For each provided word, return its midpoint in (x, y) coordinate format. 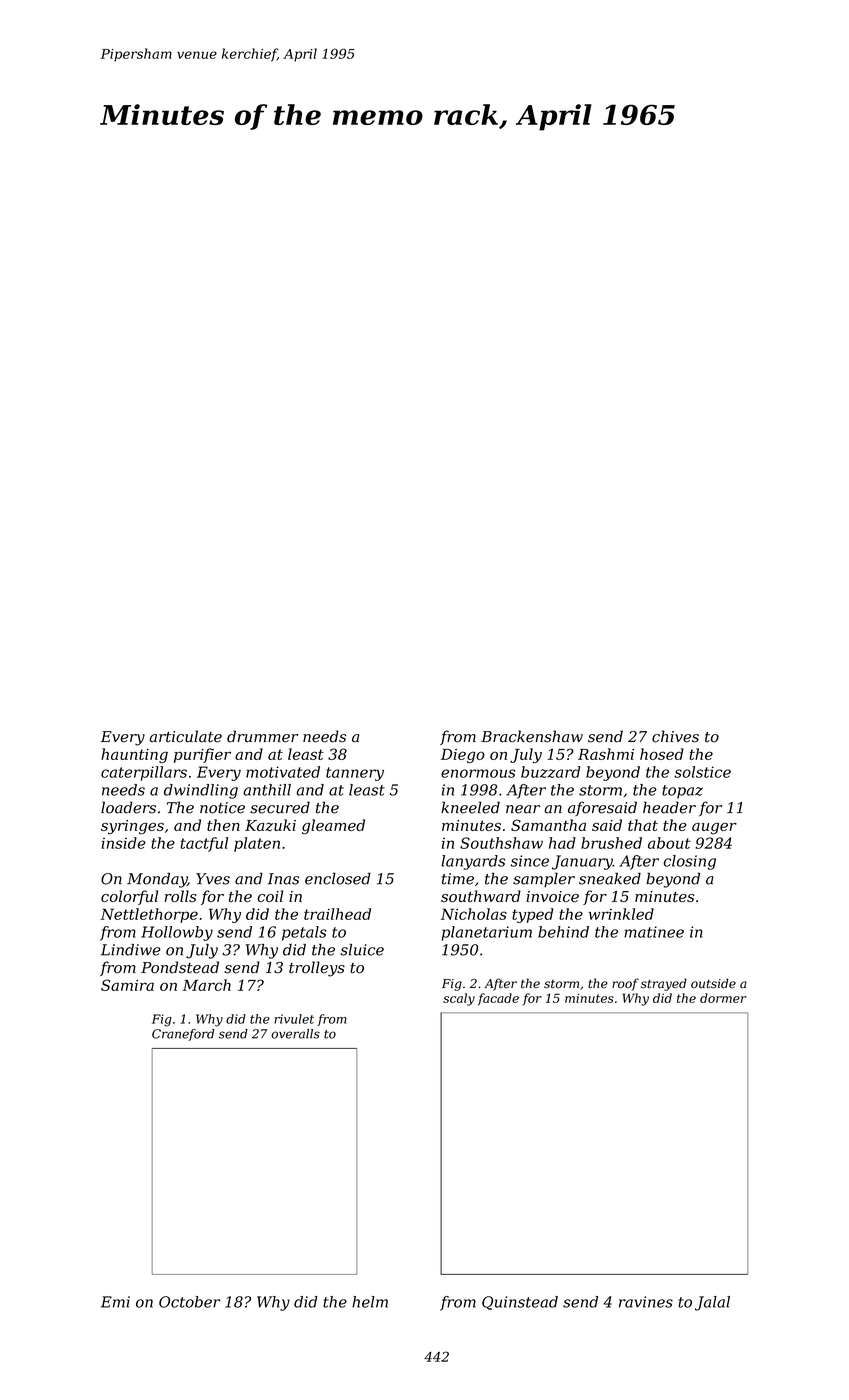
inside (123, 843)
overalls (295, 1034)
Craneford (183, 1035)
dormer (723, 998)
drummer (262, 736)
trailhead (337, 914)
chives (675, 736)
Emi (115, 1302)
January (582, 862)
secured (280, 807)
